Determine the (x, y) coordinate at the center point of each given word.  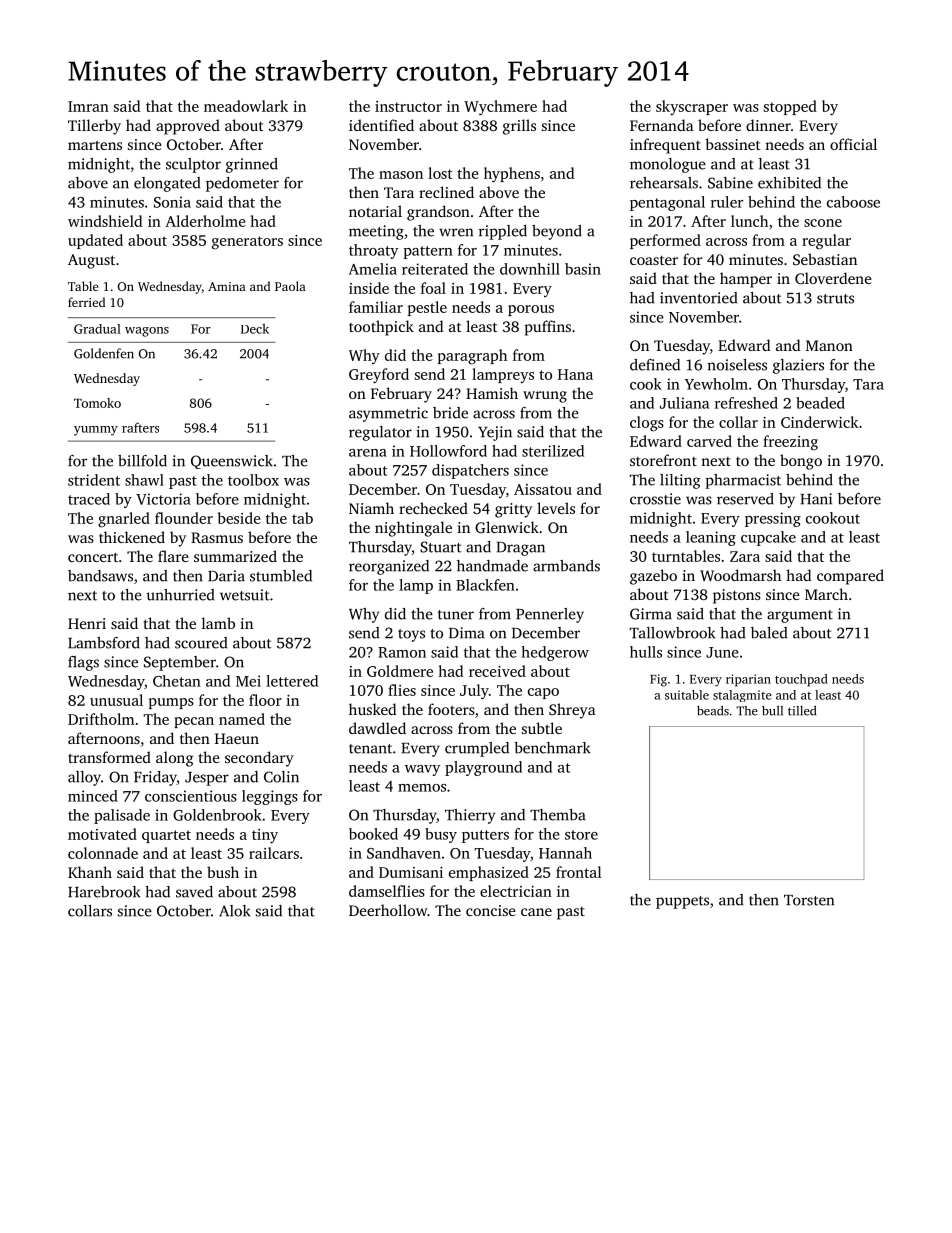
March (826, 594)
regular (826, 242)
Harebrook (104, 892)
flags (83, 663)
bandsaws (100, 576)
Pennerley (550, 615)
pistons (737, 596)
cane (536, 912)
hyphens (512, 175)
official (853, 144)
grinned (252, 165)
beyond (557, 232)
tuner (456, 615)
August (91, 261)
